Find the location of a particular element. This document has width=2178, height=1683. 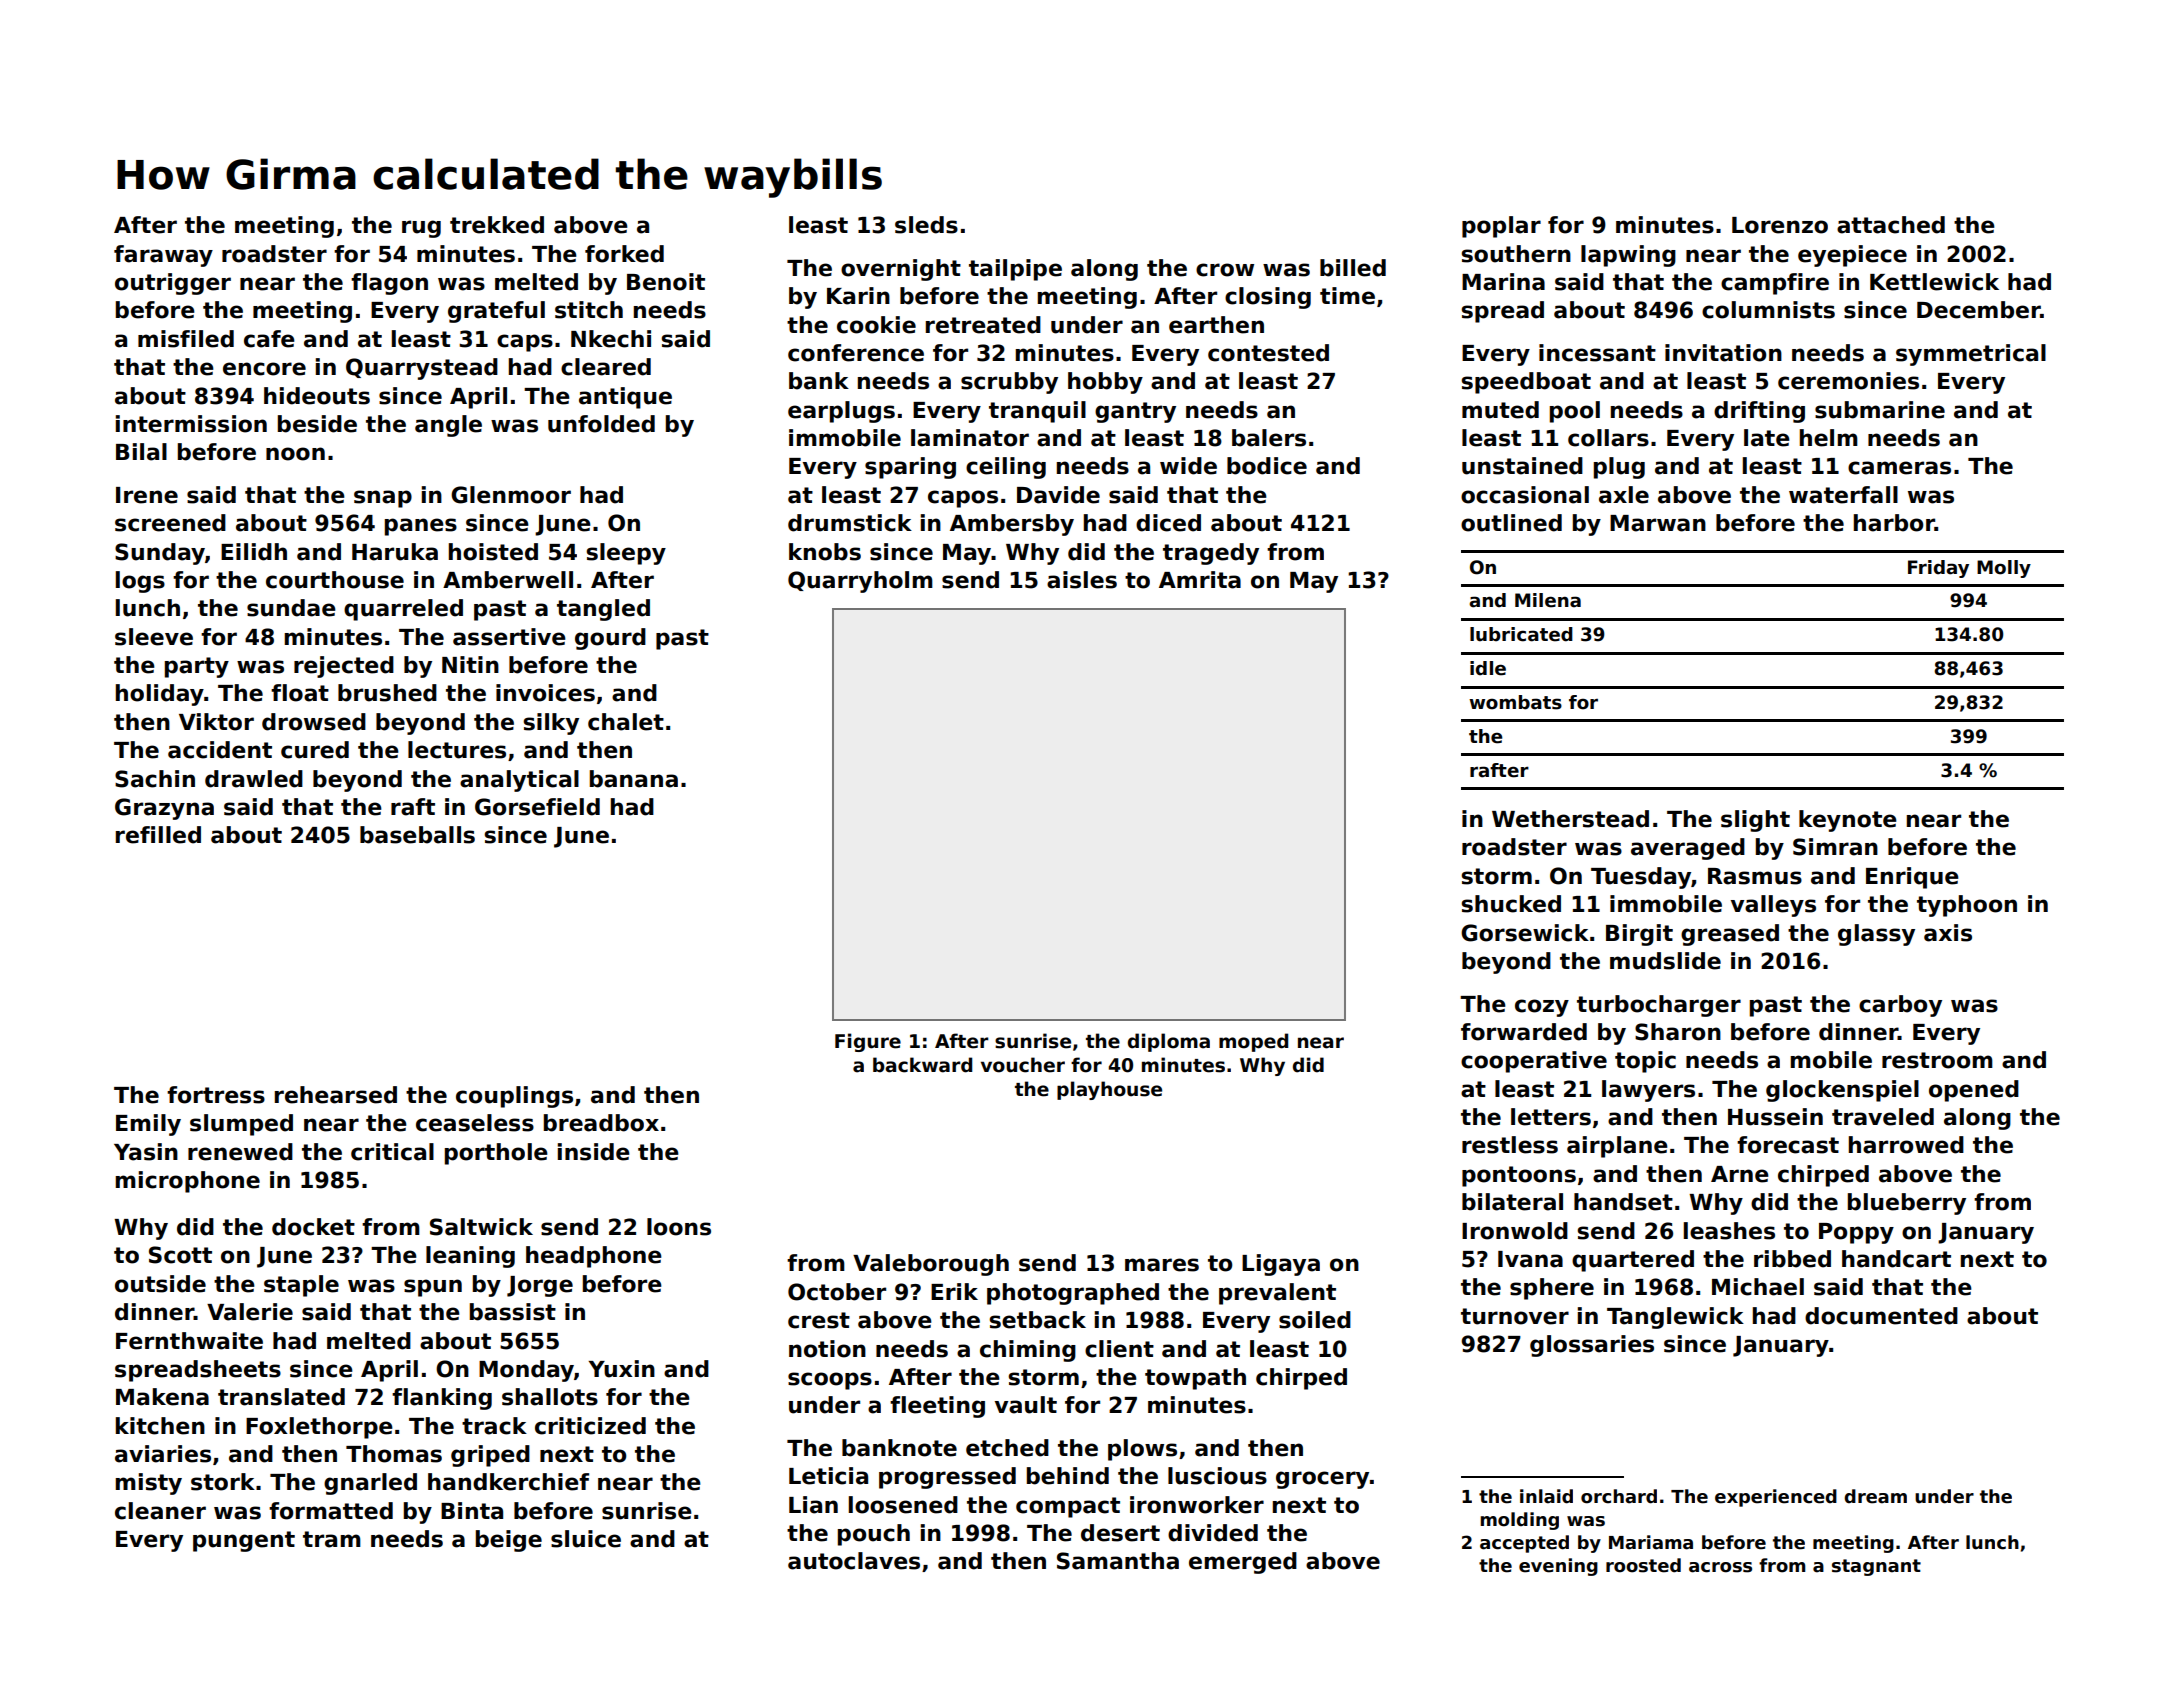

desert is located at coordinates (1120, 1533).
